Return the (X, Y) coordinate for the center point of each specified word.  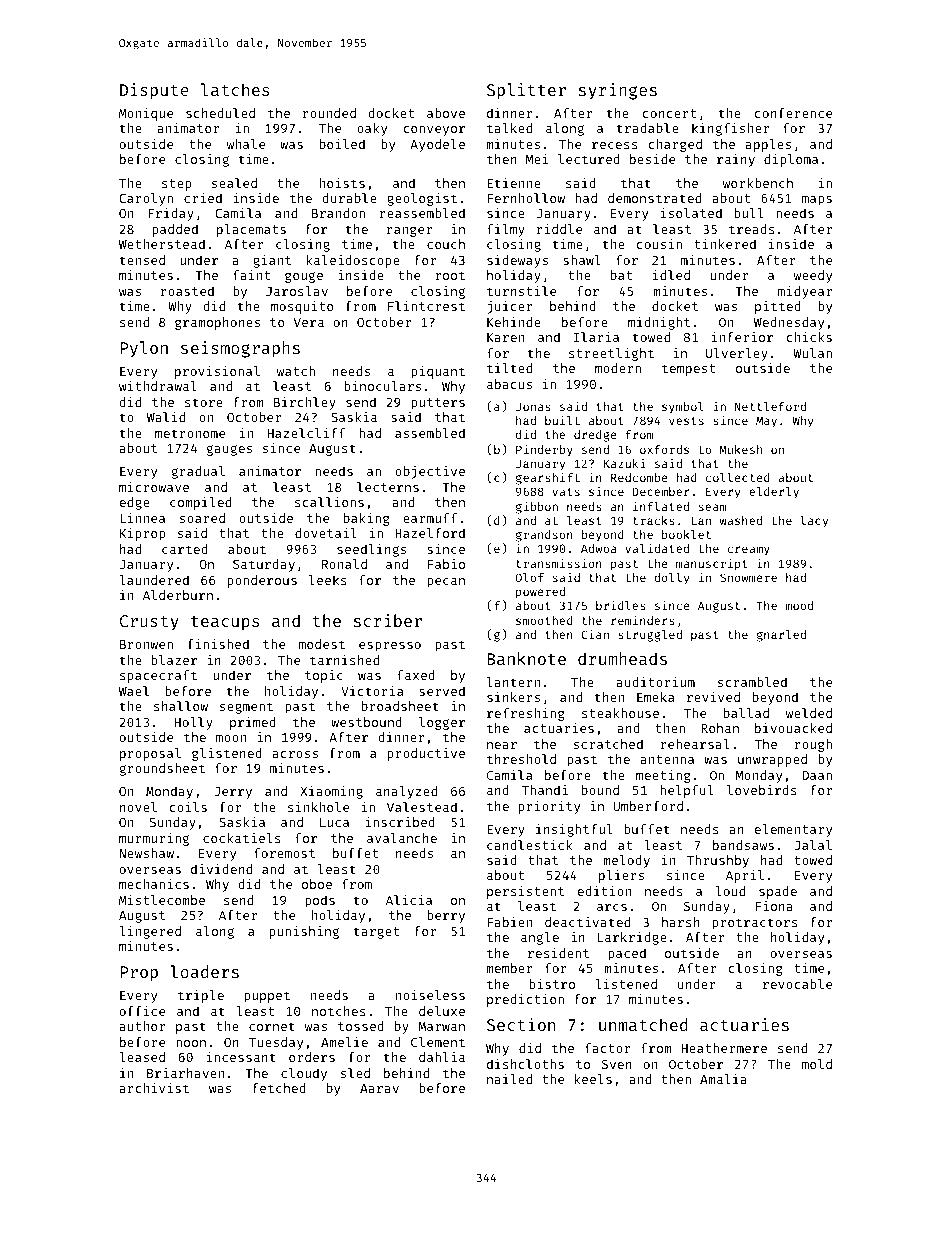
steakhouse (620, 713)
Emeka (655, 697)
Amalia (723, 1079)
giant (272, 261)
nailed (509, 1079)
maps (817, 201)
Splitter (526, 91)
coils (188, 807)
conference (793, 113)
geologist (422, 199)
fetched (279, 1088)
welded (809, 713)
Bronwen (146, 644)
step (177, 185)
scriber (388, 620)
